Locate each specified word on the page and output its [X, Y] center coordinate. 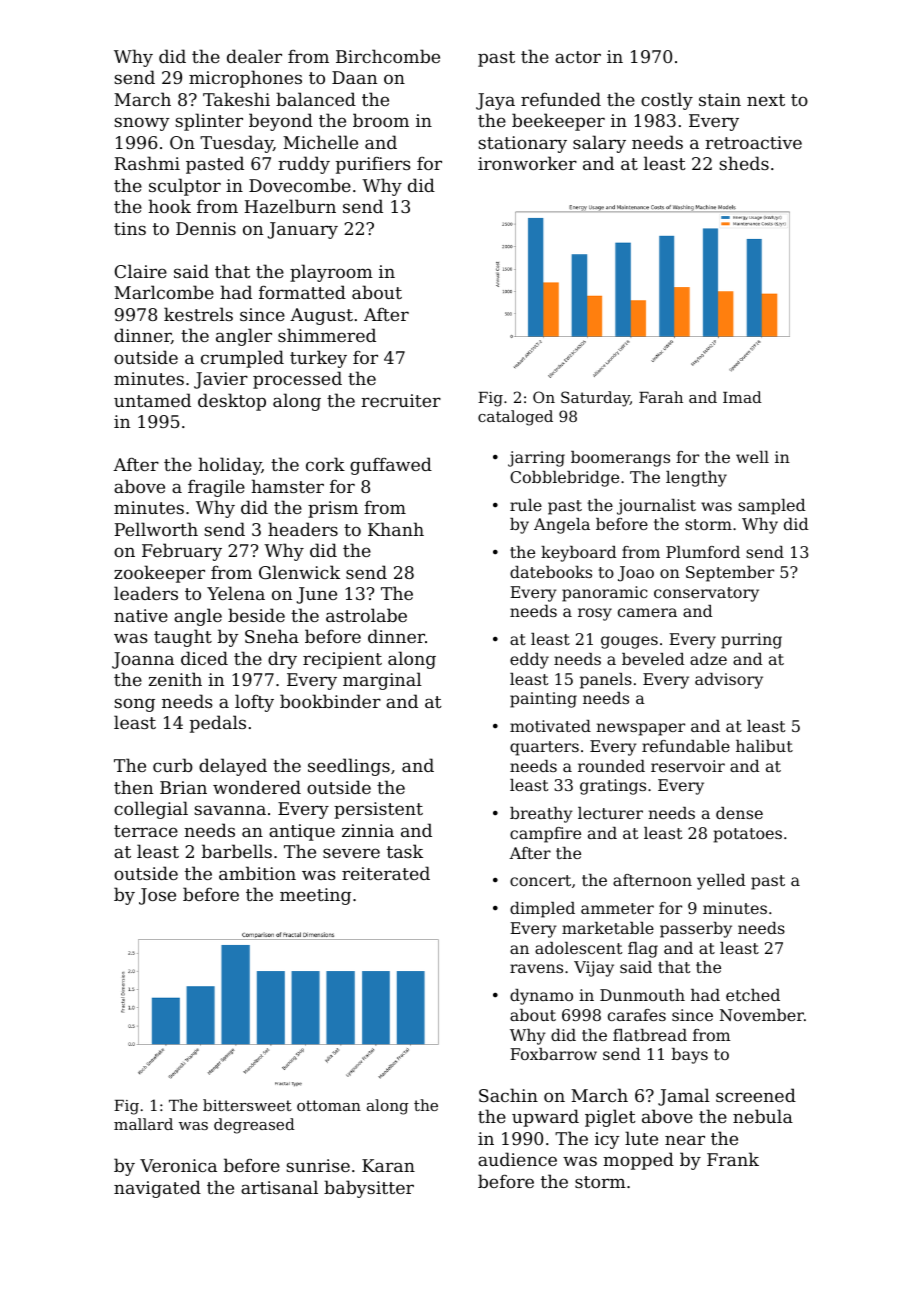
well [752, 457]
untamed [152, 400]
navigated [157, 1189]
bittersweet [247, 1105]
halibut [764, 746]
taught [183, 638]
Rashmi [147, 163]
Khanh [396, 529]
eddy [529, 661]
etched [753, 995]
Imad [742, 397]
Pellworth [156, 529]
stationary [522, 144]
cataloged [515, 418]
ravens [536, 968]
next [766, 100]
